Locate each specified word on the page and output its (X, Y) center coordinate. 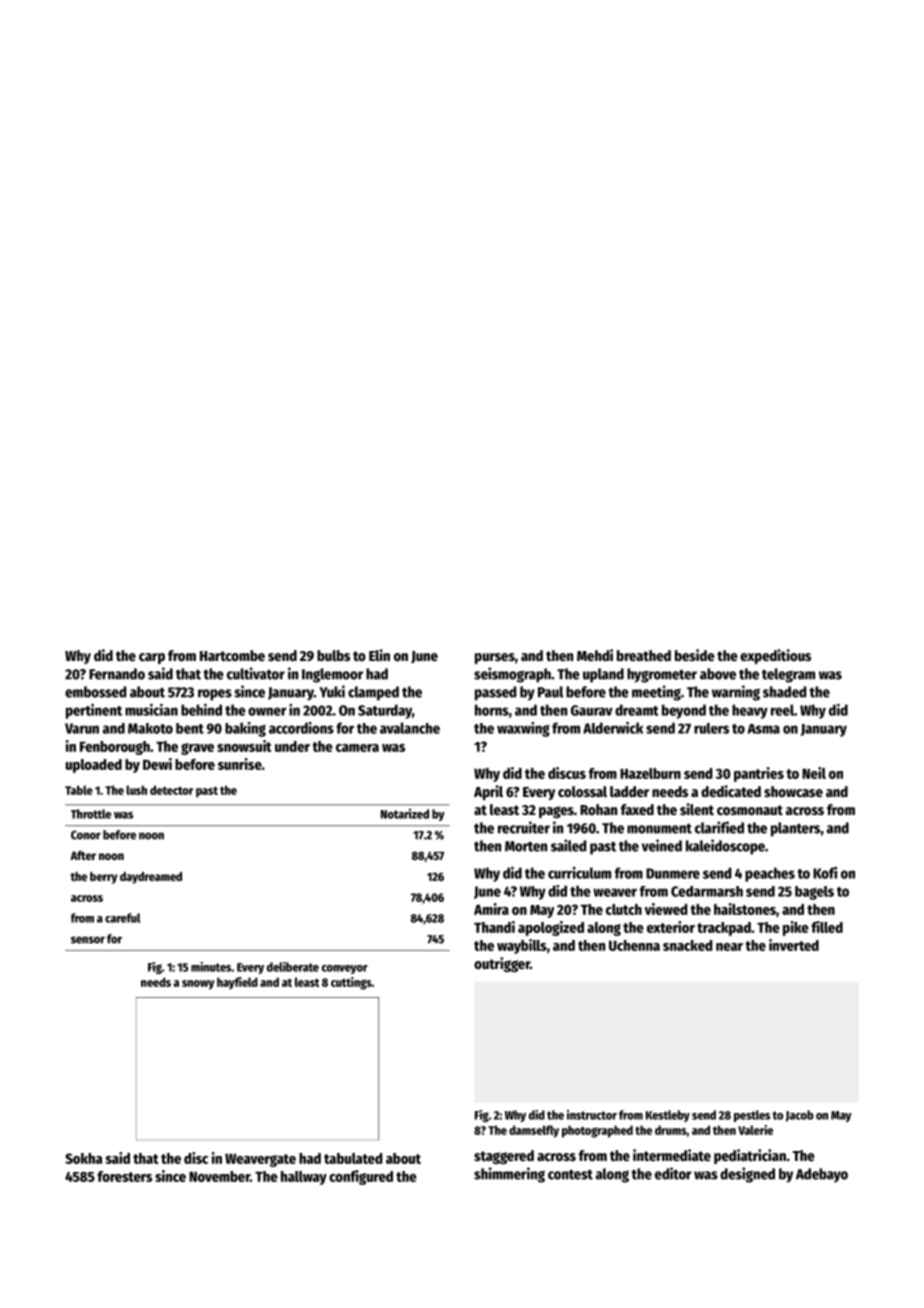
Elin (379, 655)
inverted (794, 945)
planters (795, 829)
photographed (597, 1131)
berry (103, 878)
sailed (568, 845)
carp (152, 658)
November (219, 1176)
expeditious (775, 656)
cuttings (351, 983)
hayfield (237, 983)
